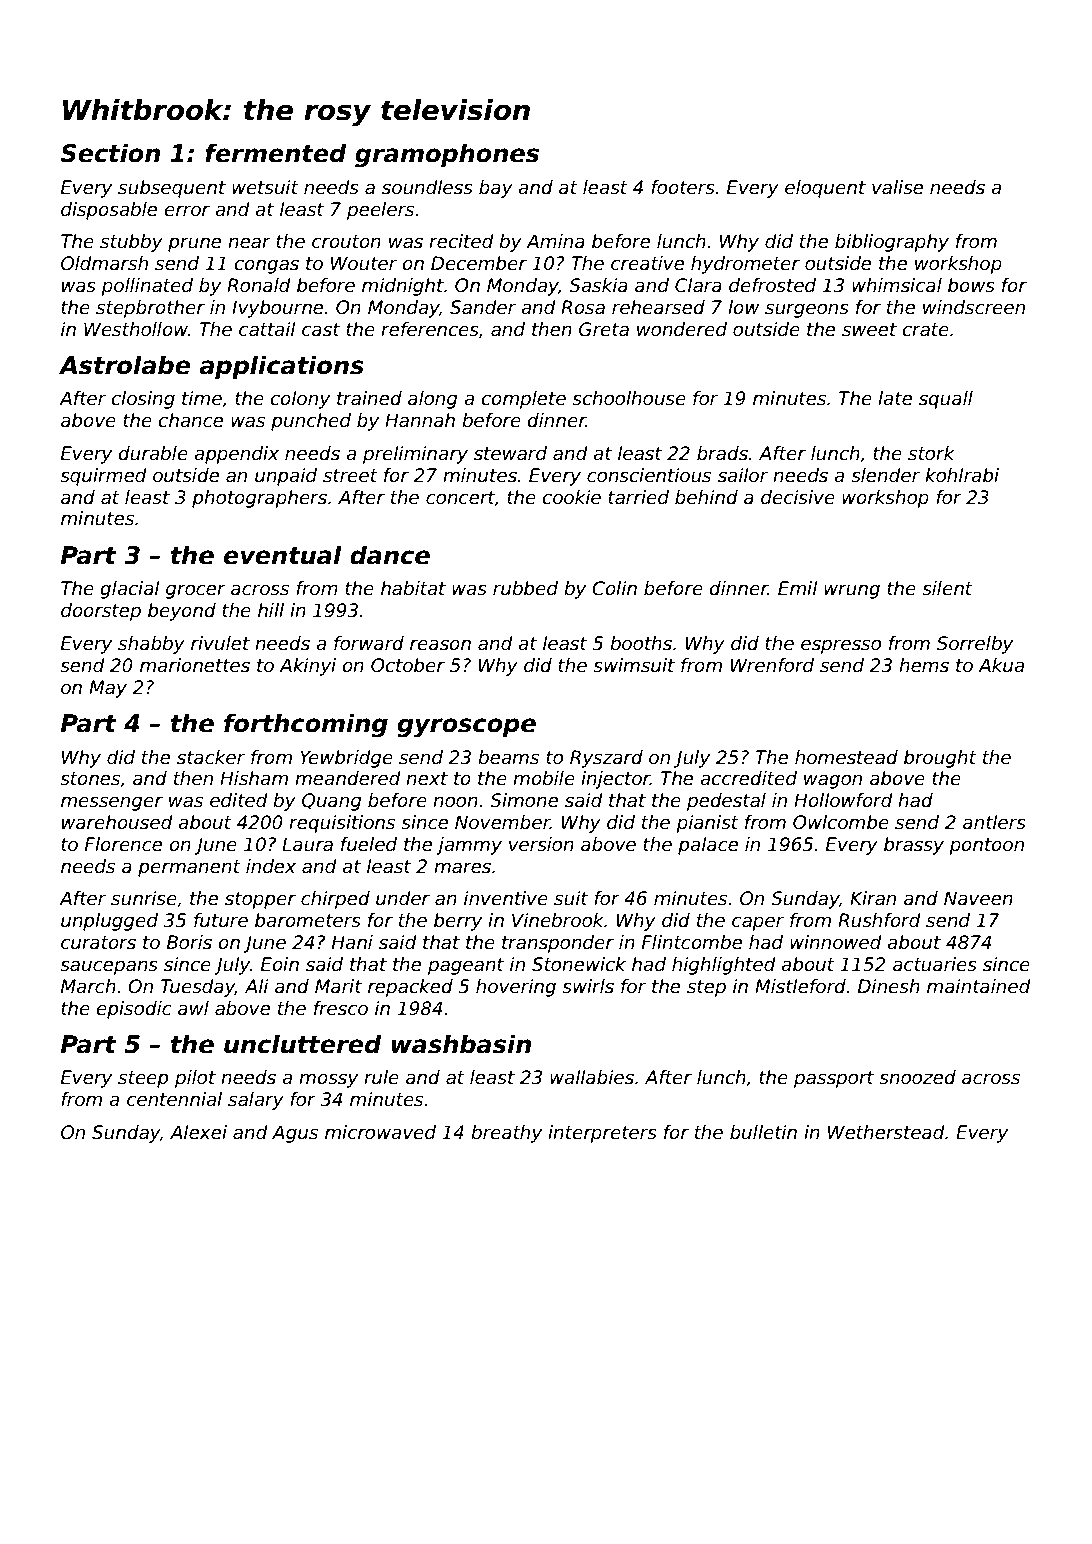 The width and height of the page is (1092, 1544). Describe the element at coordinates (198, 1132) in the page. I see `Alexei` at that location.
